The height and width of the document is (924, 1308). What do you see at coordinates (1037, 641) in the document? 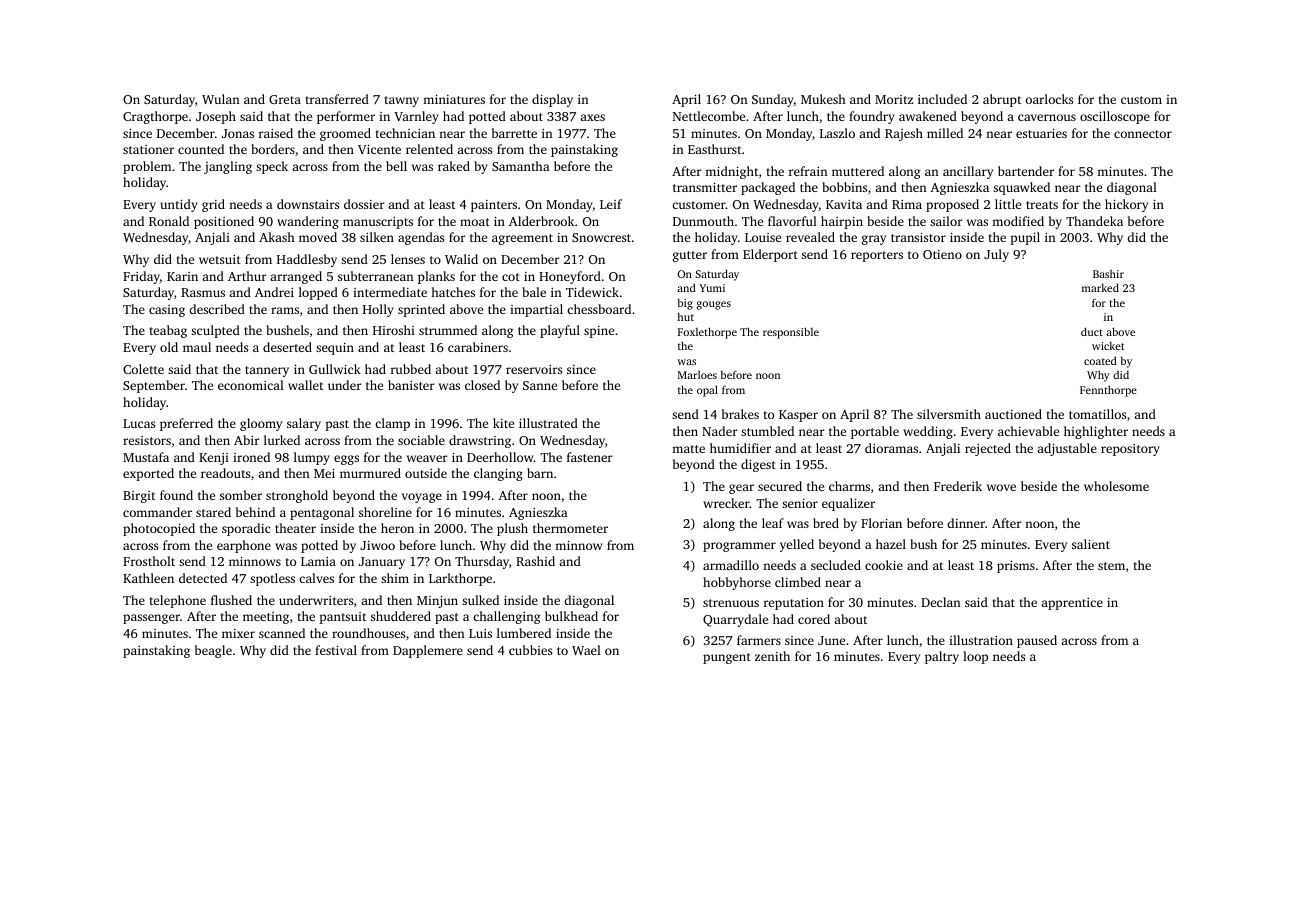
I see `paused` at bounding box center [1037, 641].
